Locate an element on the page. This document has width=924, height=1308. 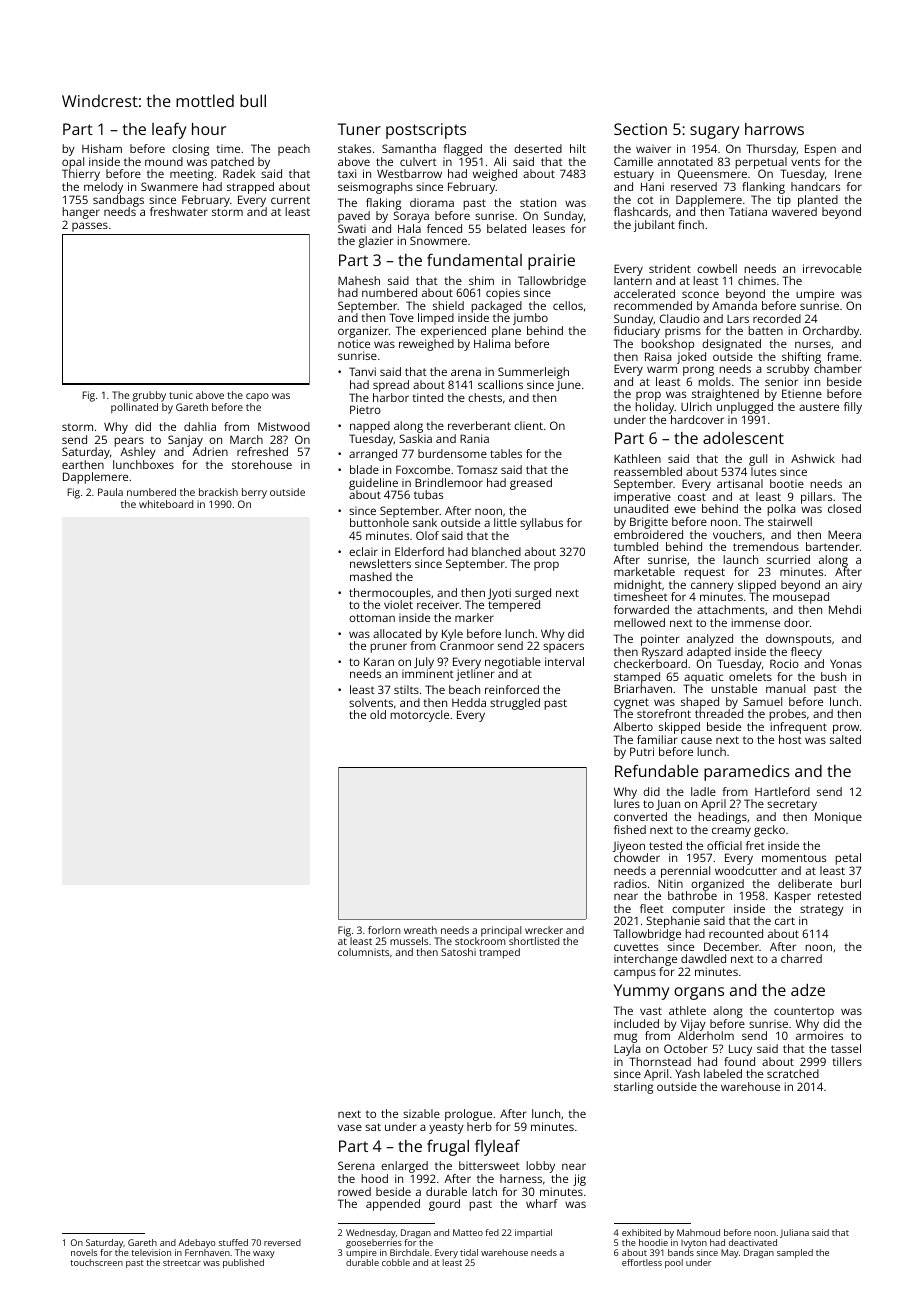
columnists is located at coordinates (363, 952).
